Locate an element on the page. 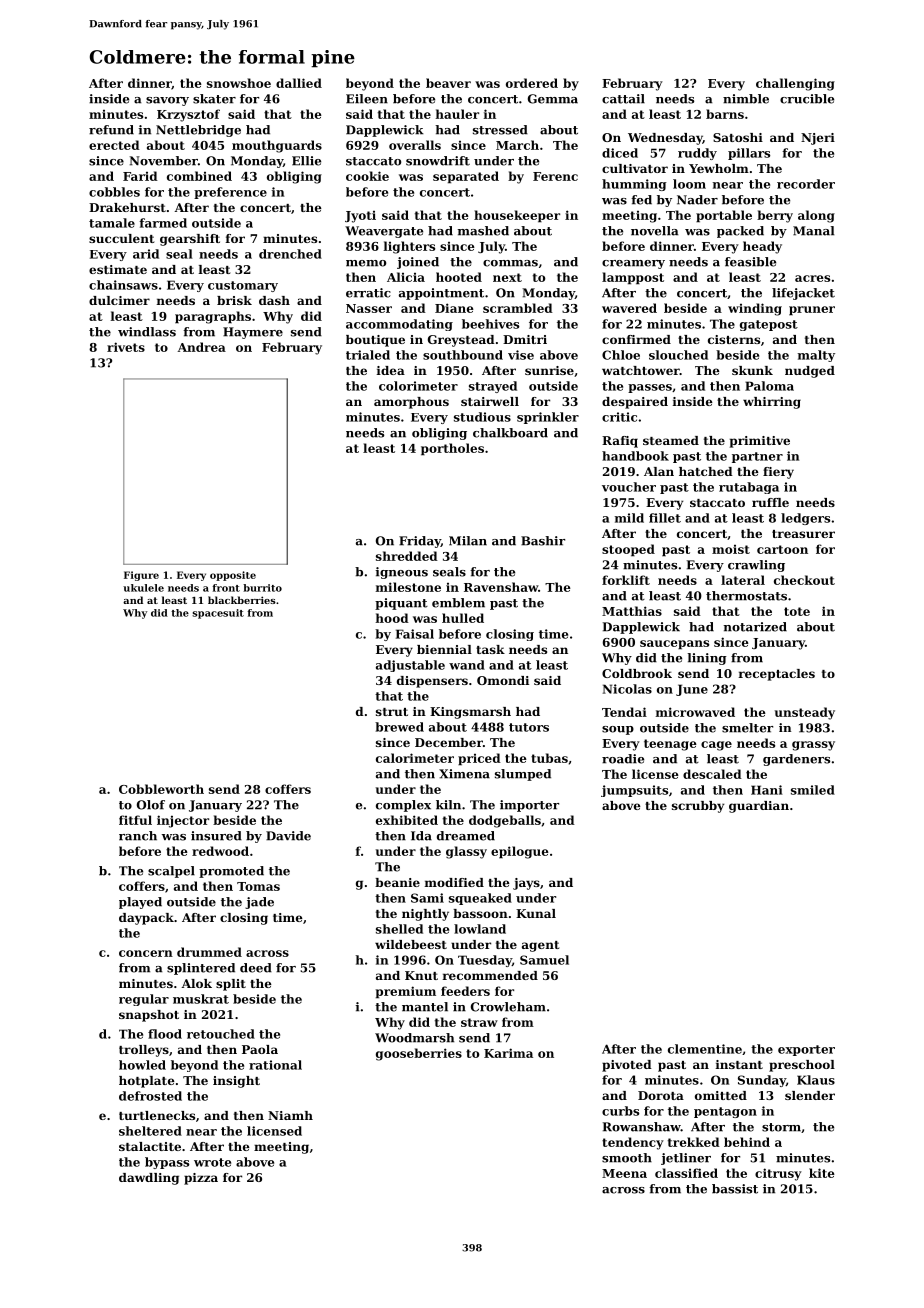  bassist is located at coordinates (735, 1189).
